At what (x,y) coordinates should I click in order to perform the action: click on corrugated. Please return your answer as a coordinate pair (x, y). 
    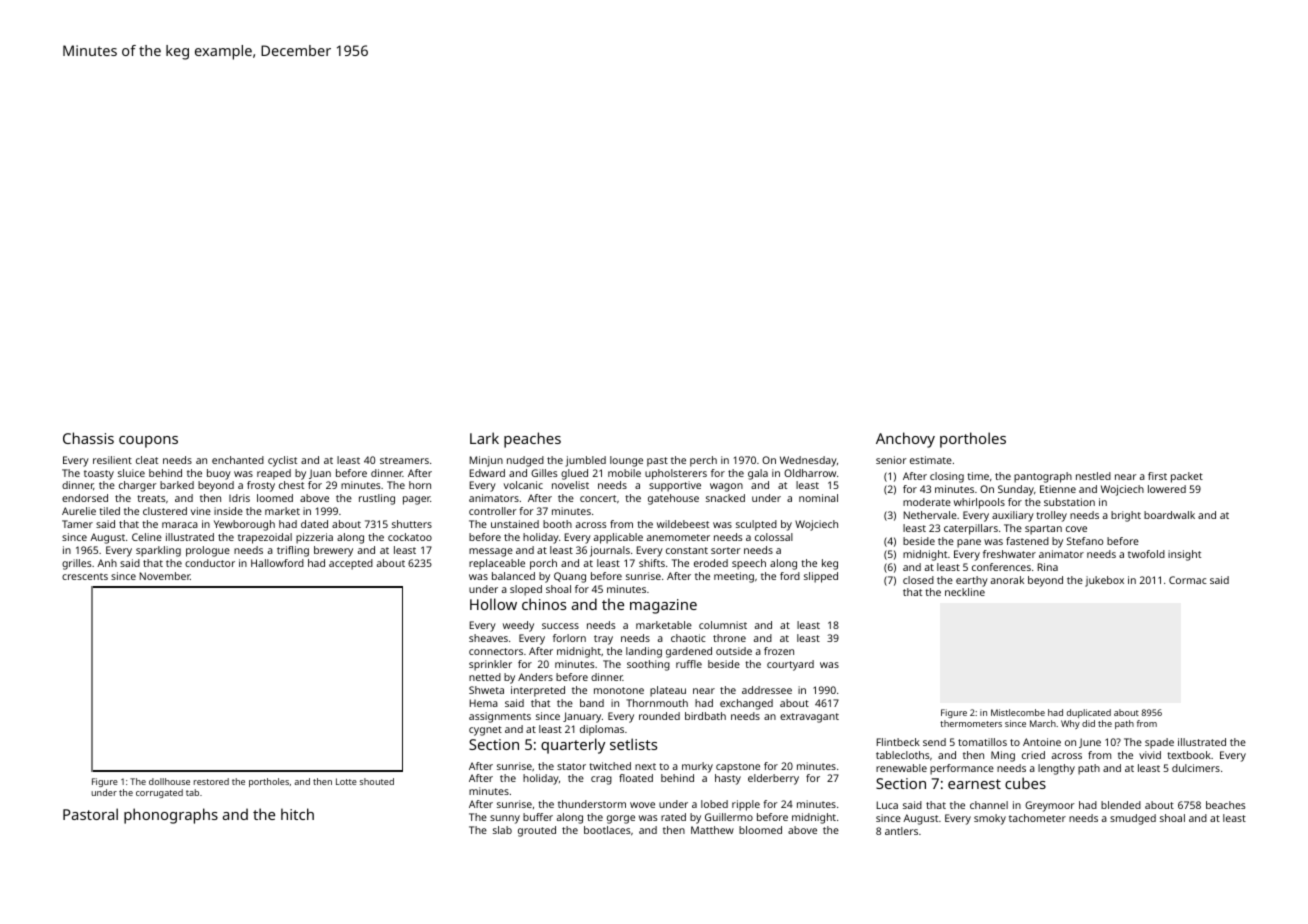
    Looking at the image, I should click on (159, 793).
